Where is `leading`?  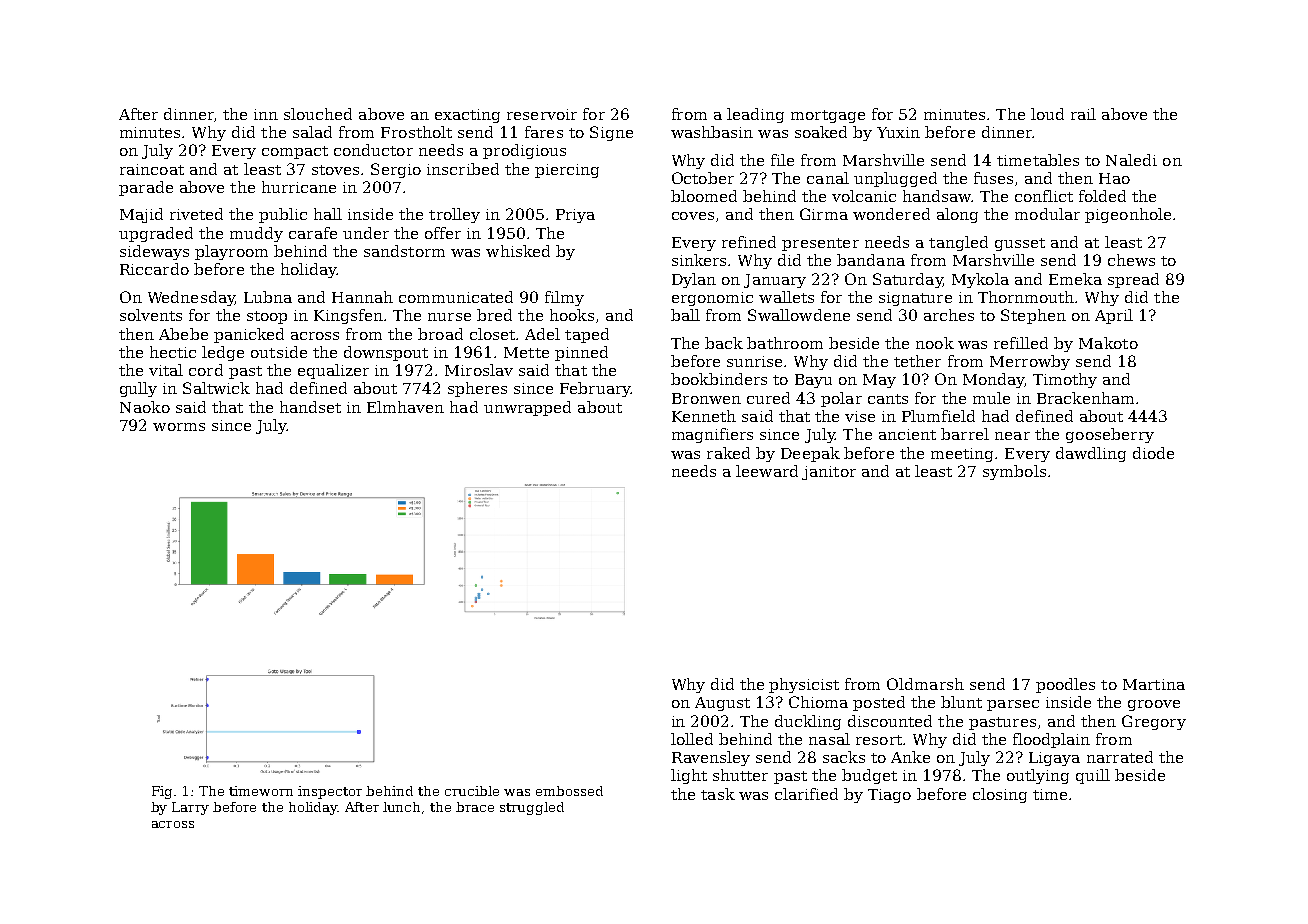
leading is located at coordinates (755, 115).
